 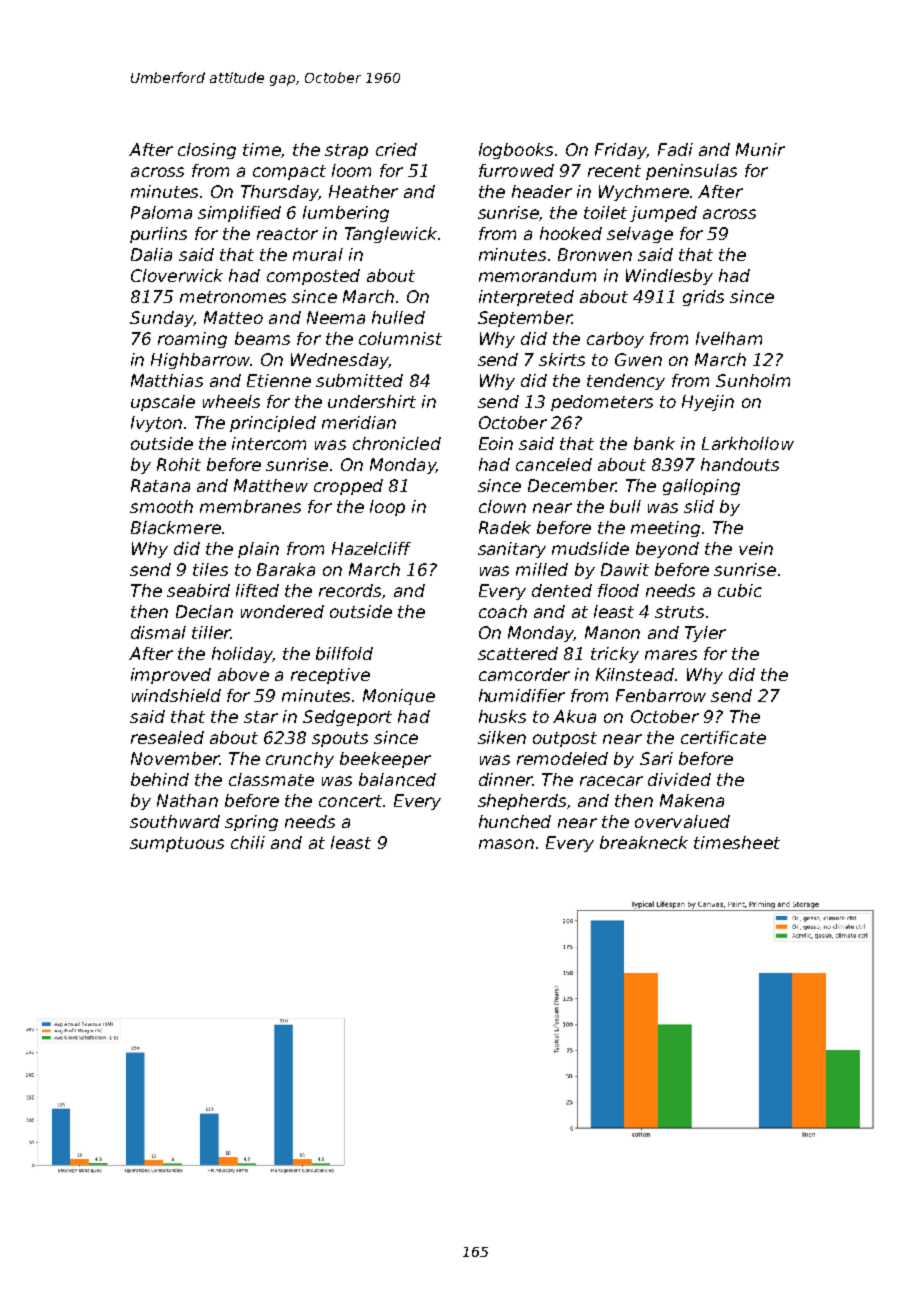 I want to click on handouts, so click(x=740, y=464).
